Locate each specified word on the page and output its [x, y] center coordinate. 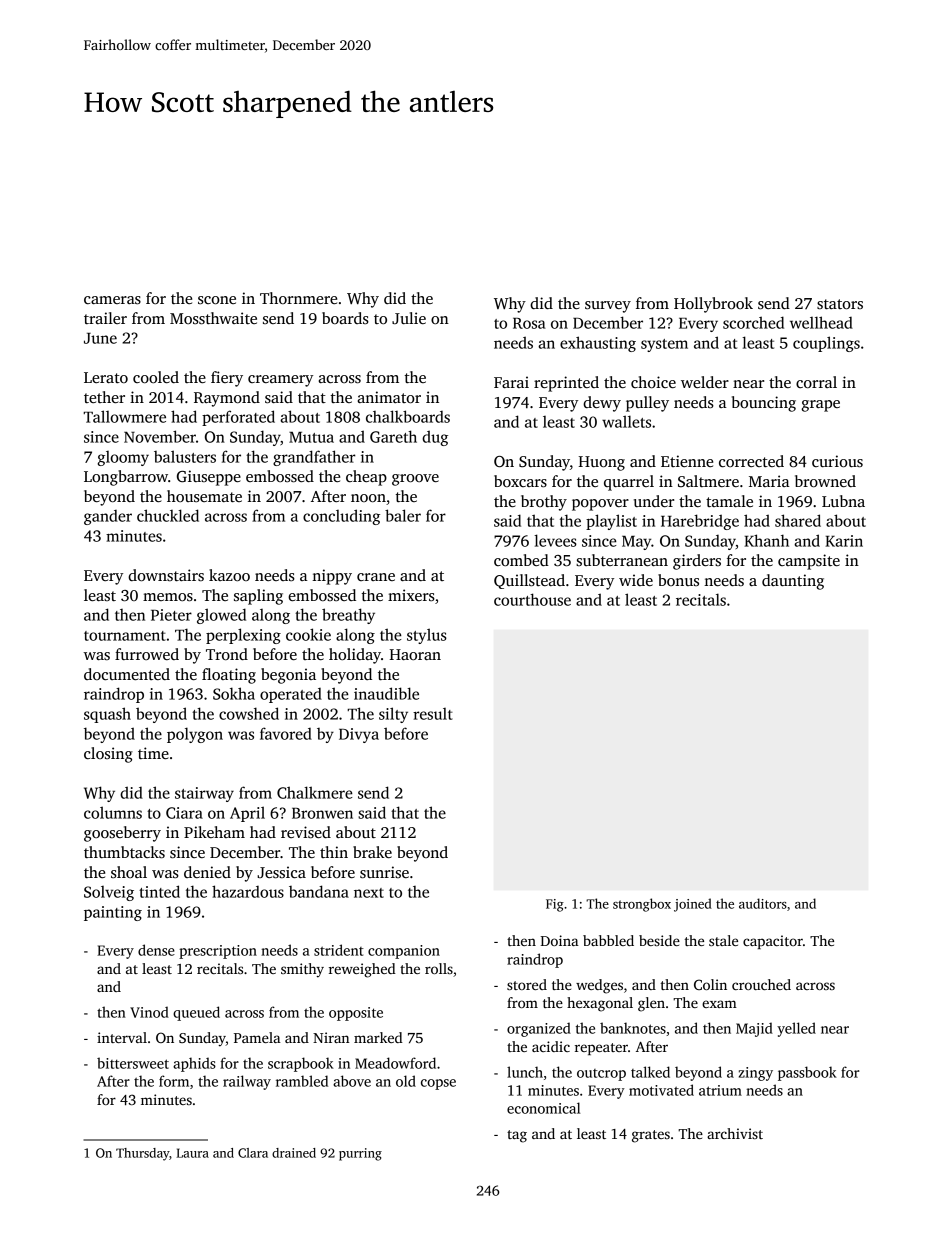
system [664, 345]
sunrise [384, 872]
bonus [678, 580]
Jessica [281, 872]
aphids [194, 1064]
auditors [763, 903]
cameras [112, 300]
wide [636, 580]
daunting [793, 582]
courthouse [532, 599]
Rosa [529, 323]
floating [229, 676]
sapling [258, 597]
